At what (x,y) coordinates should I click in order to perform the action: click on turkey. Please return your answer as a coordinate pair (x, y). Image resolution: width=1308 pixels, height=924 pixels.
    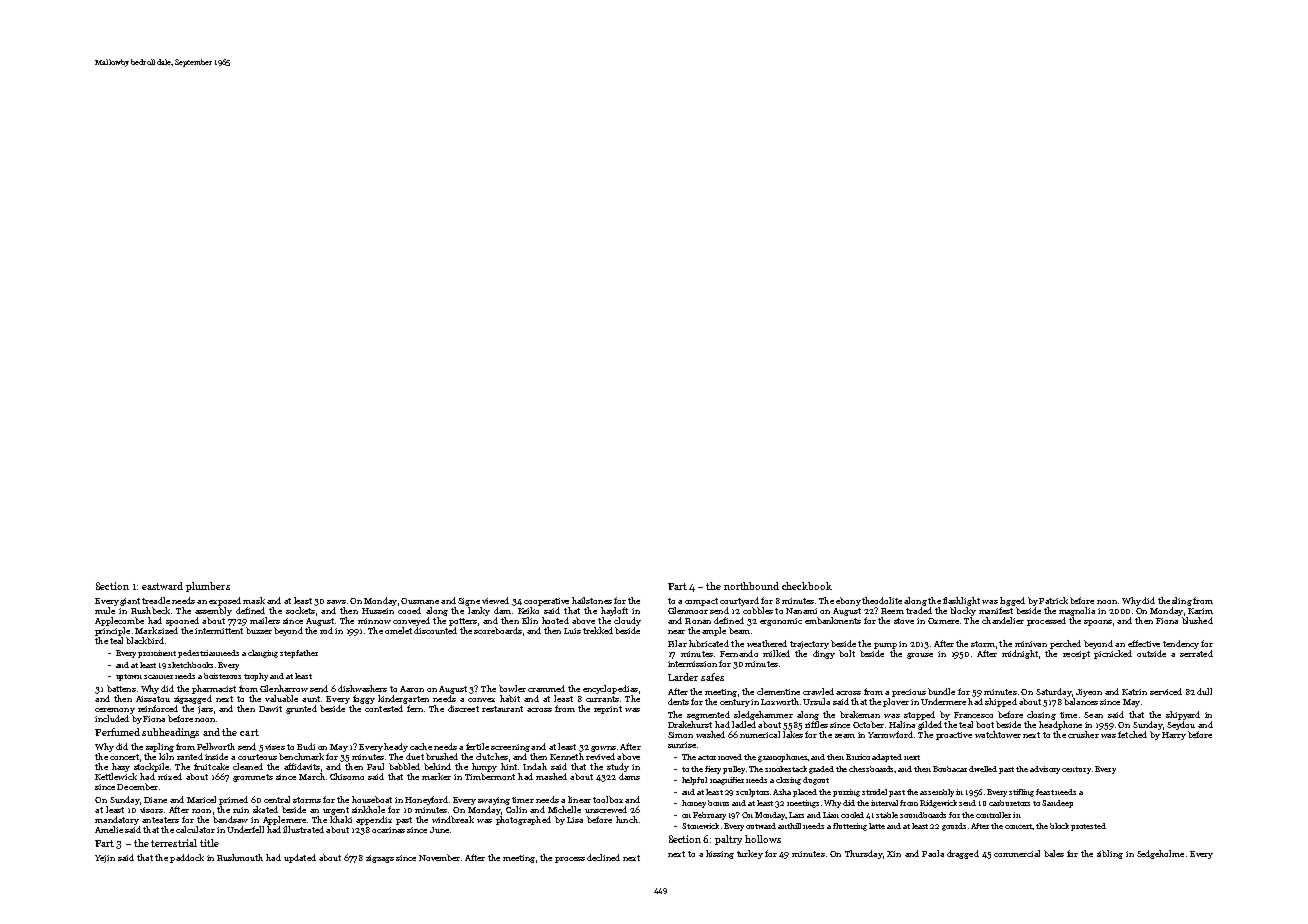
    Looking at the image, I should click on (750, 854).
